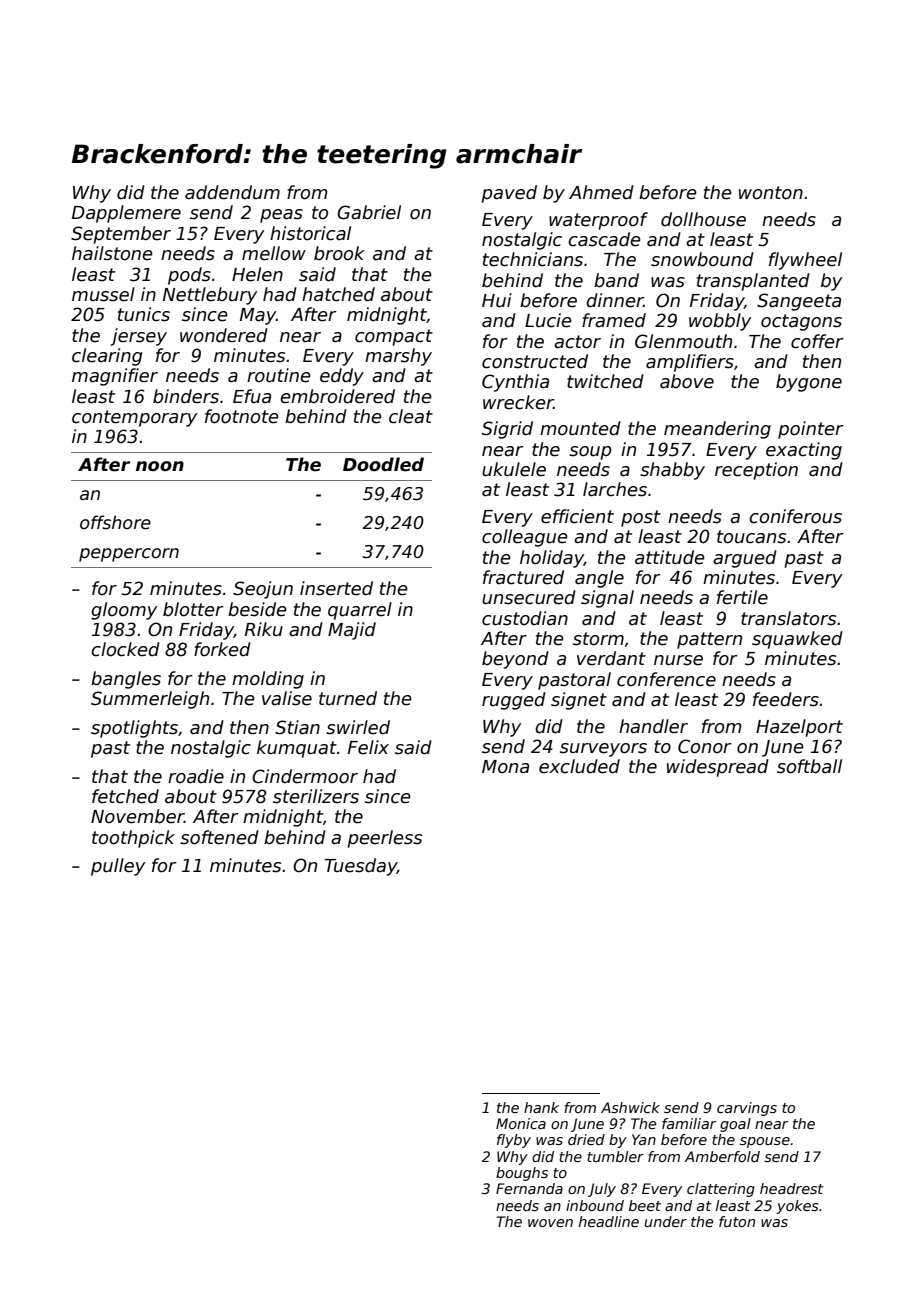 This page has height=1298, width=914. Describe the element at coordinates (126, 214) in the page. I see `Dapplemere` at that location.
